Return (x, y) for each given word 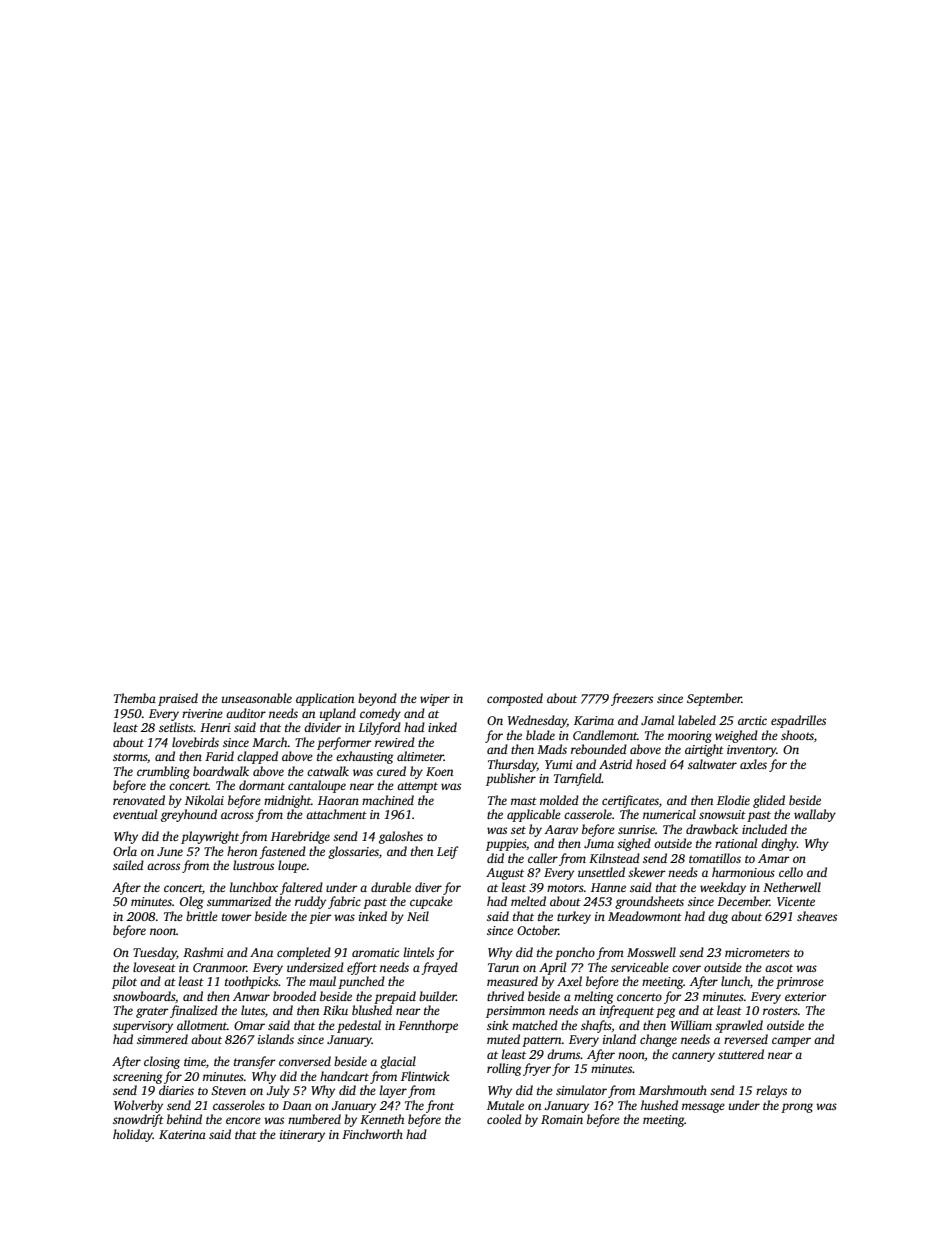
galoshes (401, 837)
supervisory (143, 1027)
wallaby (815, 815)
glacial (398, 1062)
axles (753, 764)
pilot (124, 982)
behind (184, 1119)
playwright (210, 837)
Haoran (338, 800)
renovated (139, 800)
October (538, 930)
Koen (439, 771)
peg (665, 1013)
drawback (712, 829)
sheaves (817, 916)
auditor (246, 713)
